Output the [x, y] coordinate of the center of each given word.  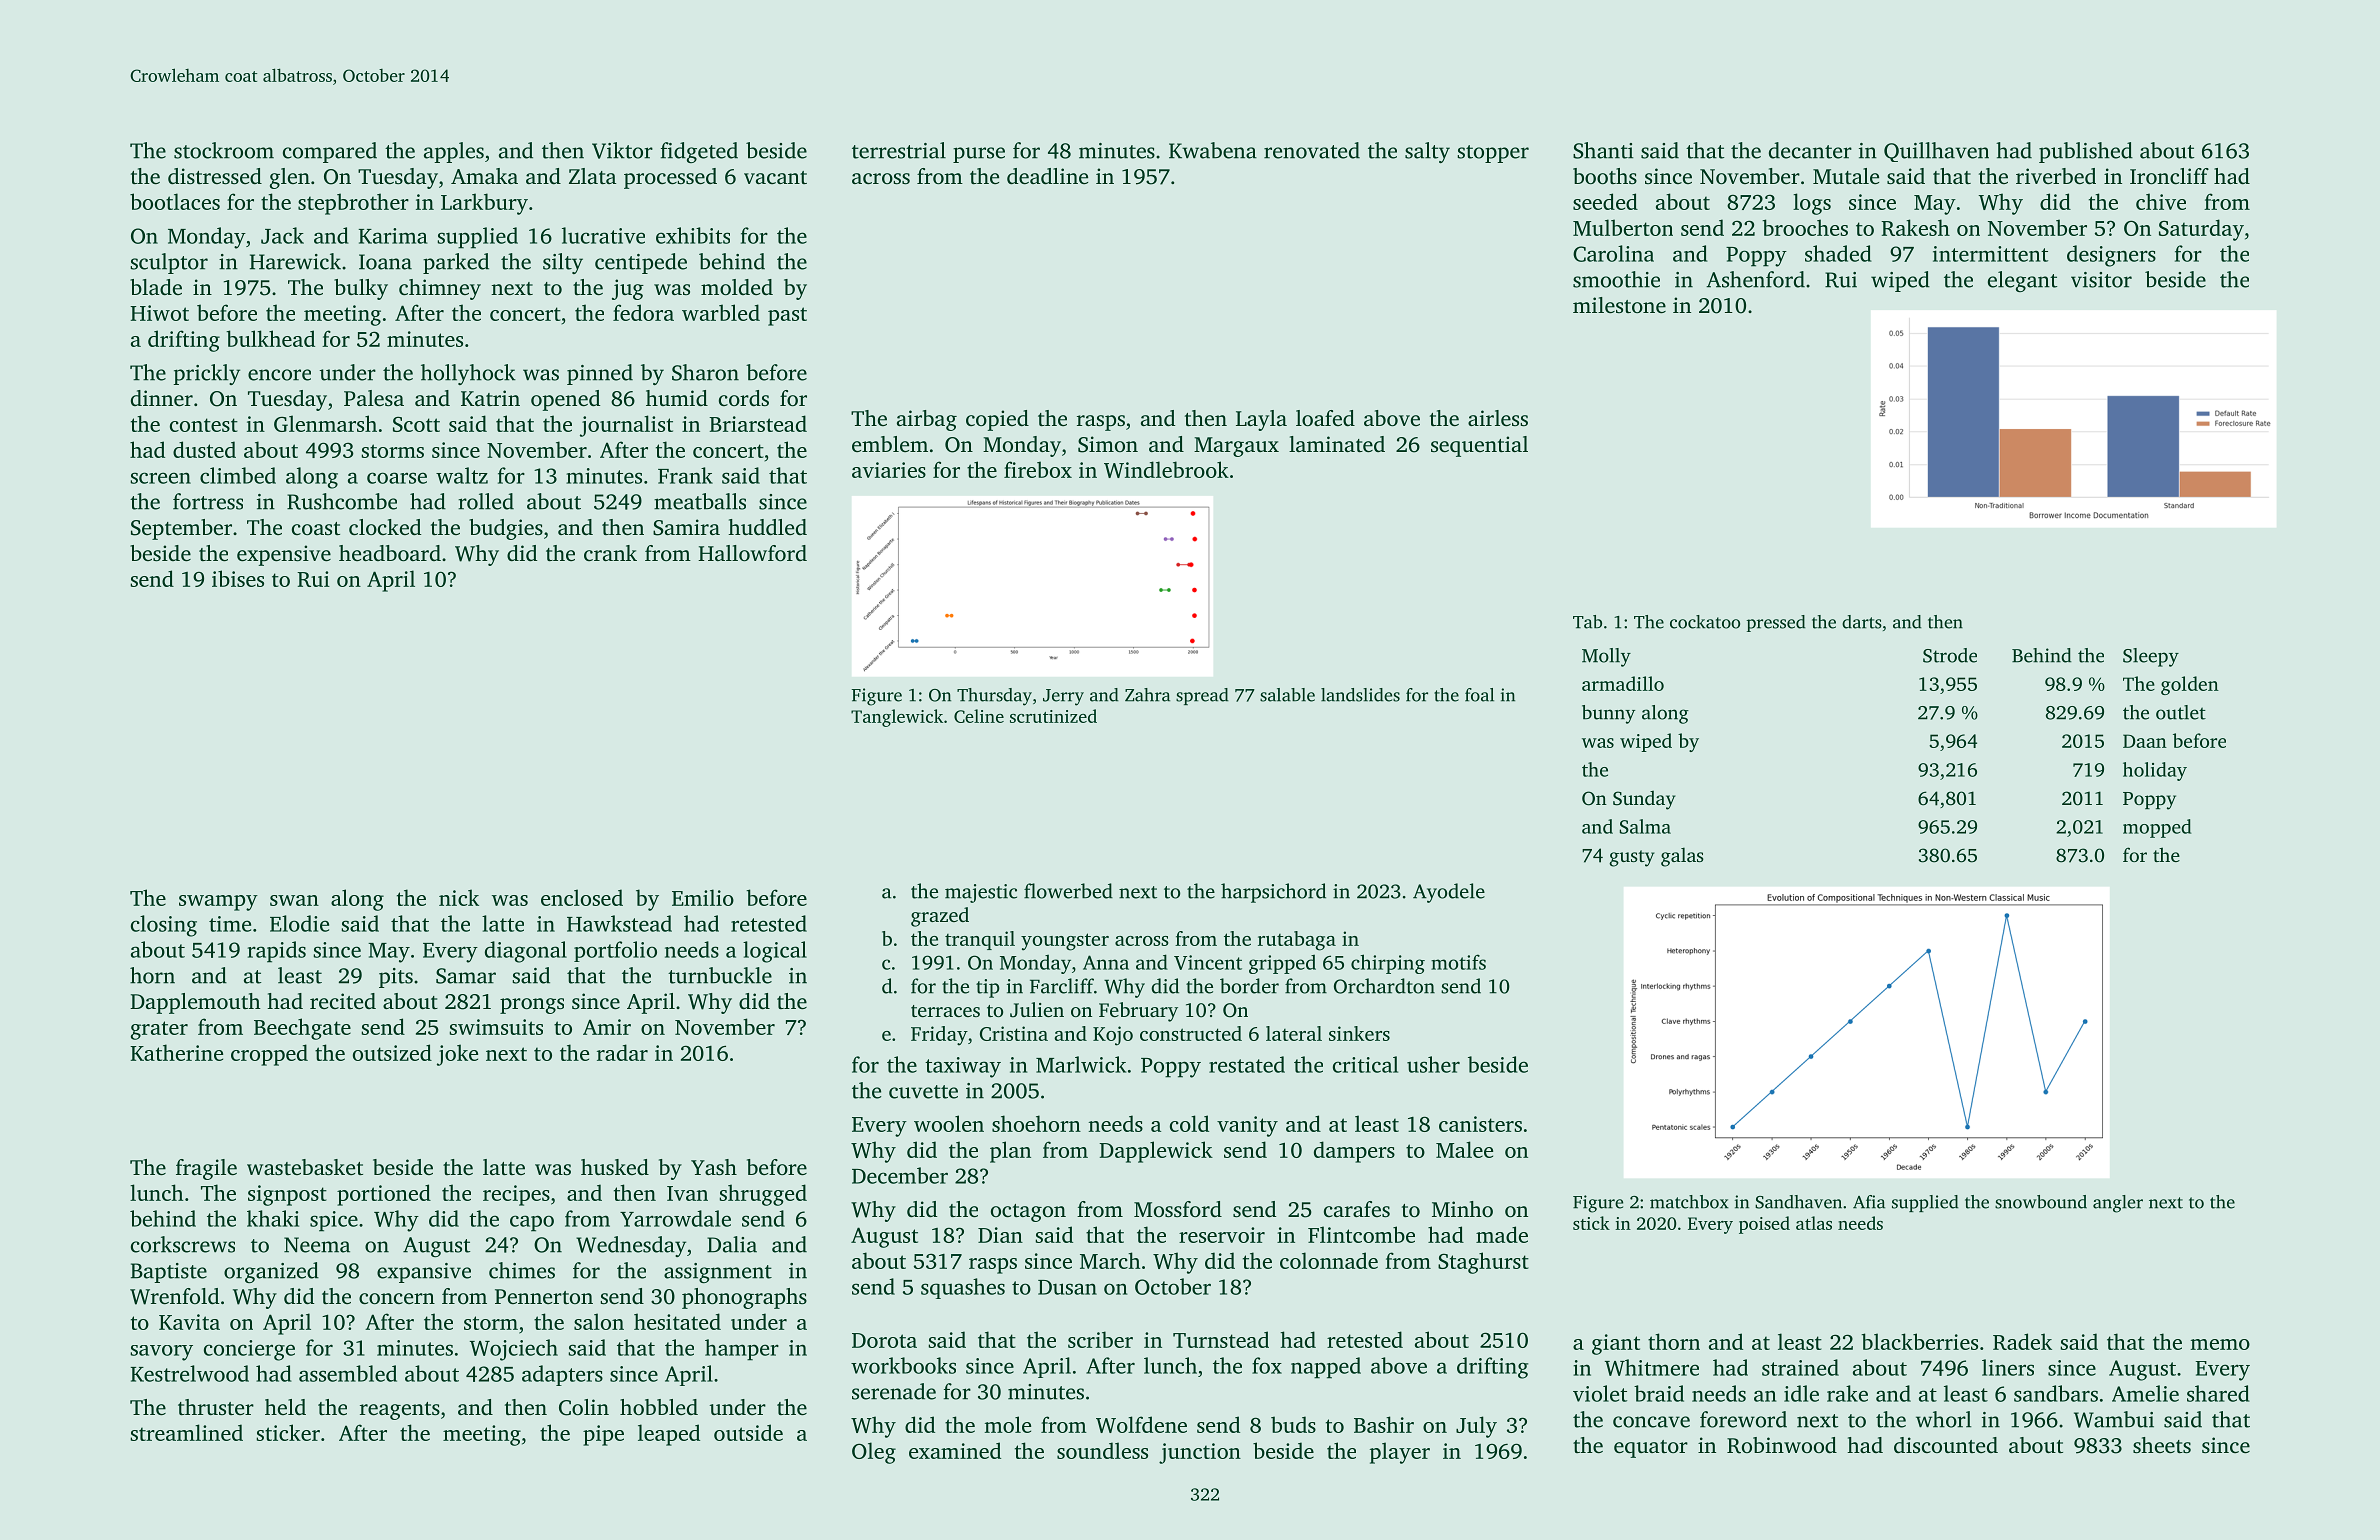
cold [1189, 1123]
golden [2190, 685]
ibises [238, 578]
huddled [767, 527]
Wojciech [514, 1350]
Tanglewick [897, 718]
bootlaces [175, 201]
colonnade [1329, 1260]
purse [979, 155]
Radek [2022, 1341]
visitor [2101, 280]
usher [1433, 1064]
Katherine [176, 1052]
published [2086, 152]
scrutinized [1053, 716]
